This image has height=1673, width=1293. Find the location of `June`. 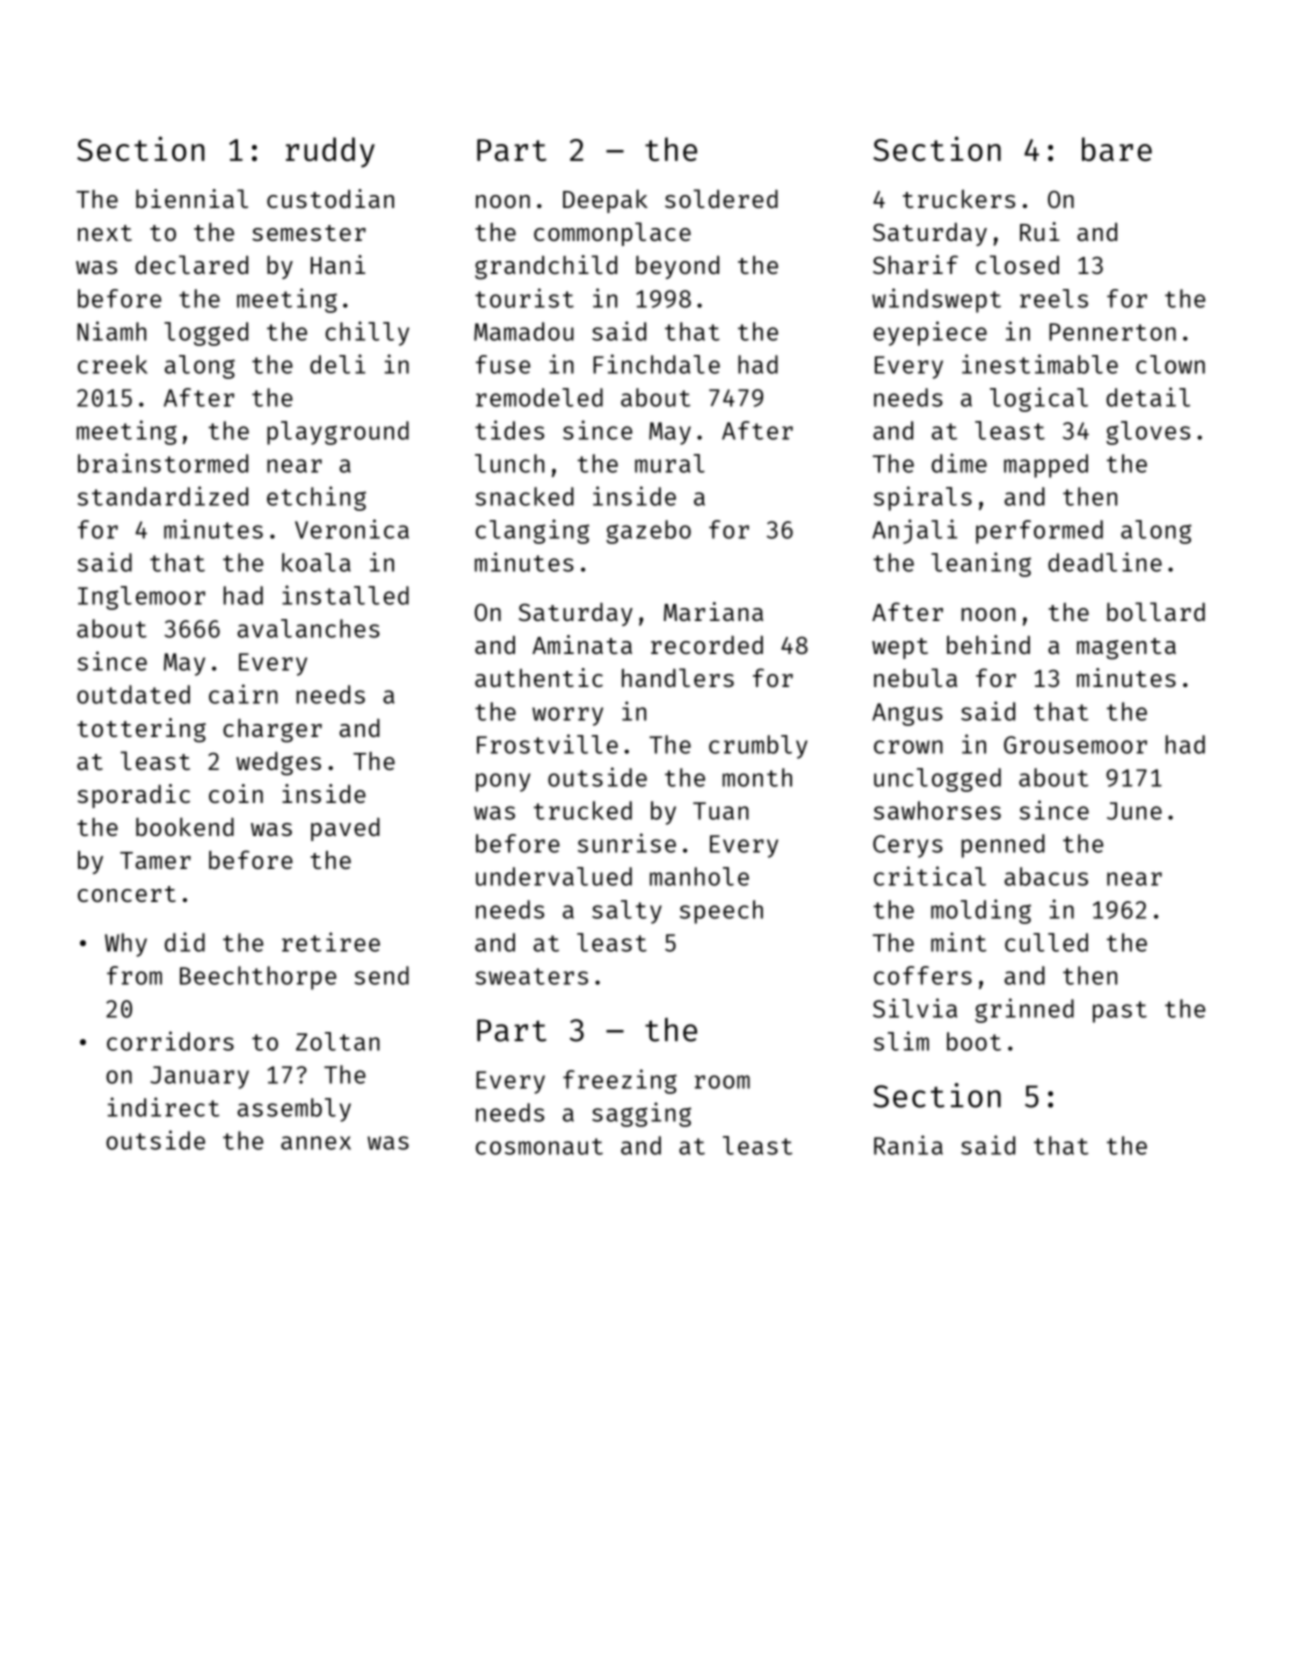

June is located at coordinates (1134, 811).
